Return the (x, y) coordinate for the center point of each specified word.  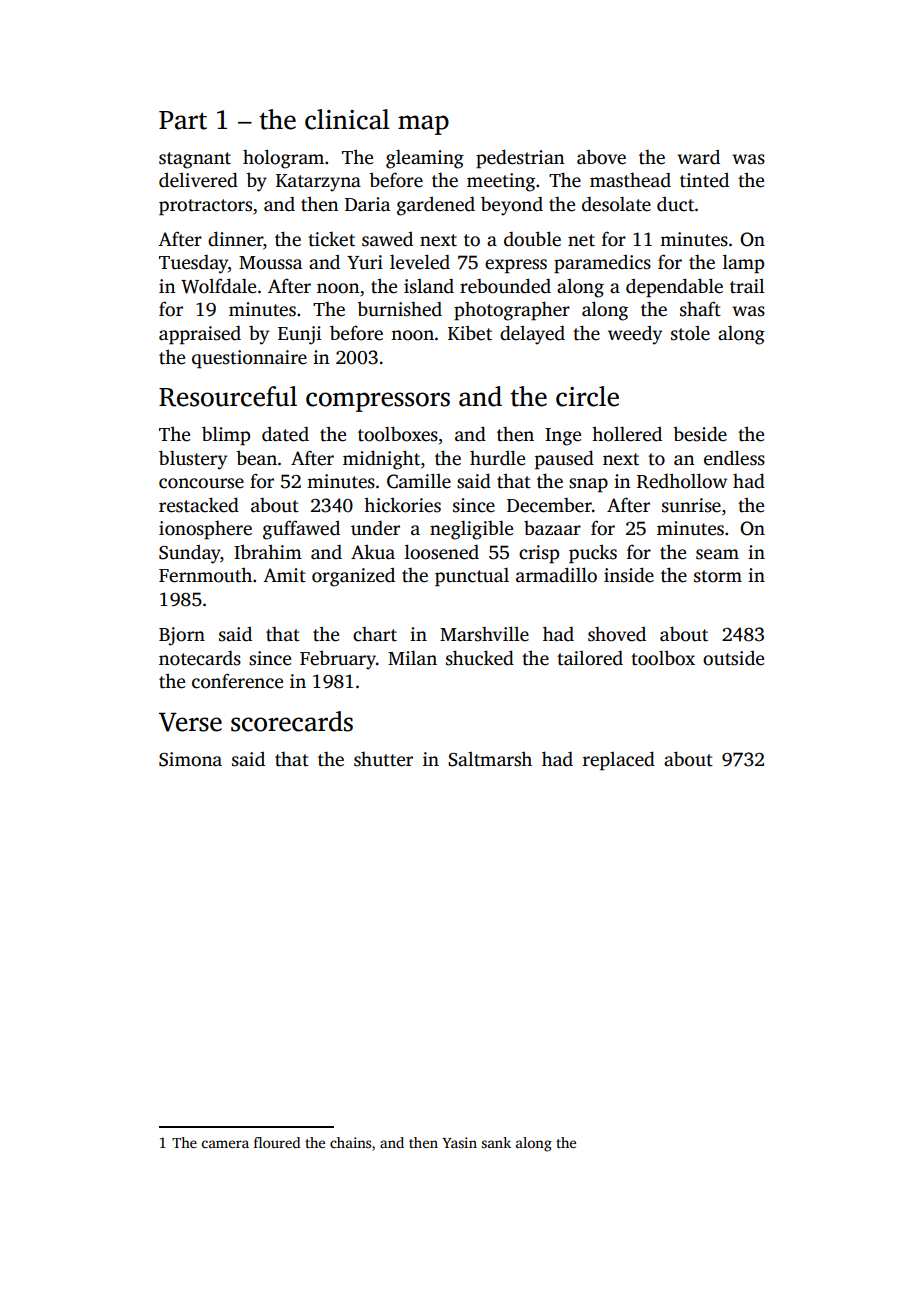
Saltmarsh (490, 759)
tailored (590, 658)
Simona (190, 759)
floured (277, 1142)
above (601, 157)
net (581, 240)
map (423, 125)
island (429, 286)
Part (183, 120)
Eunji (299, 335)
